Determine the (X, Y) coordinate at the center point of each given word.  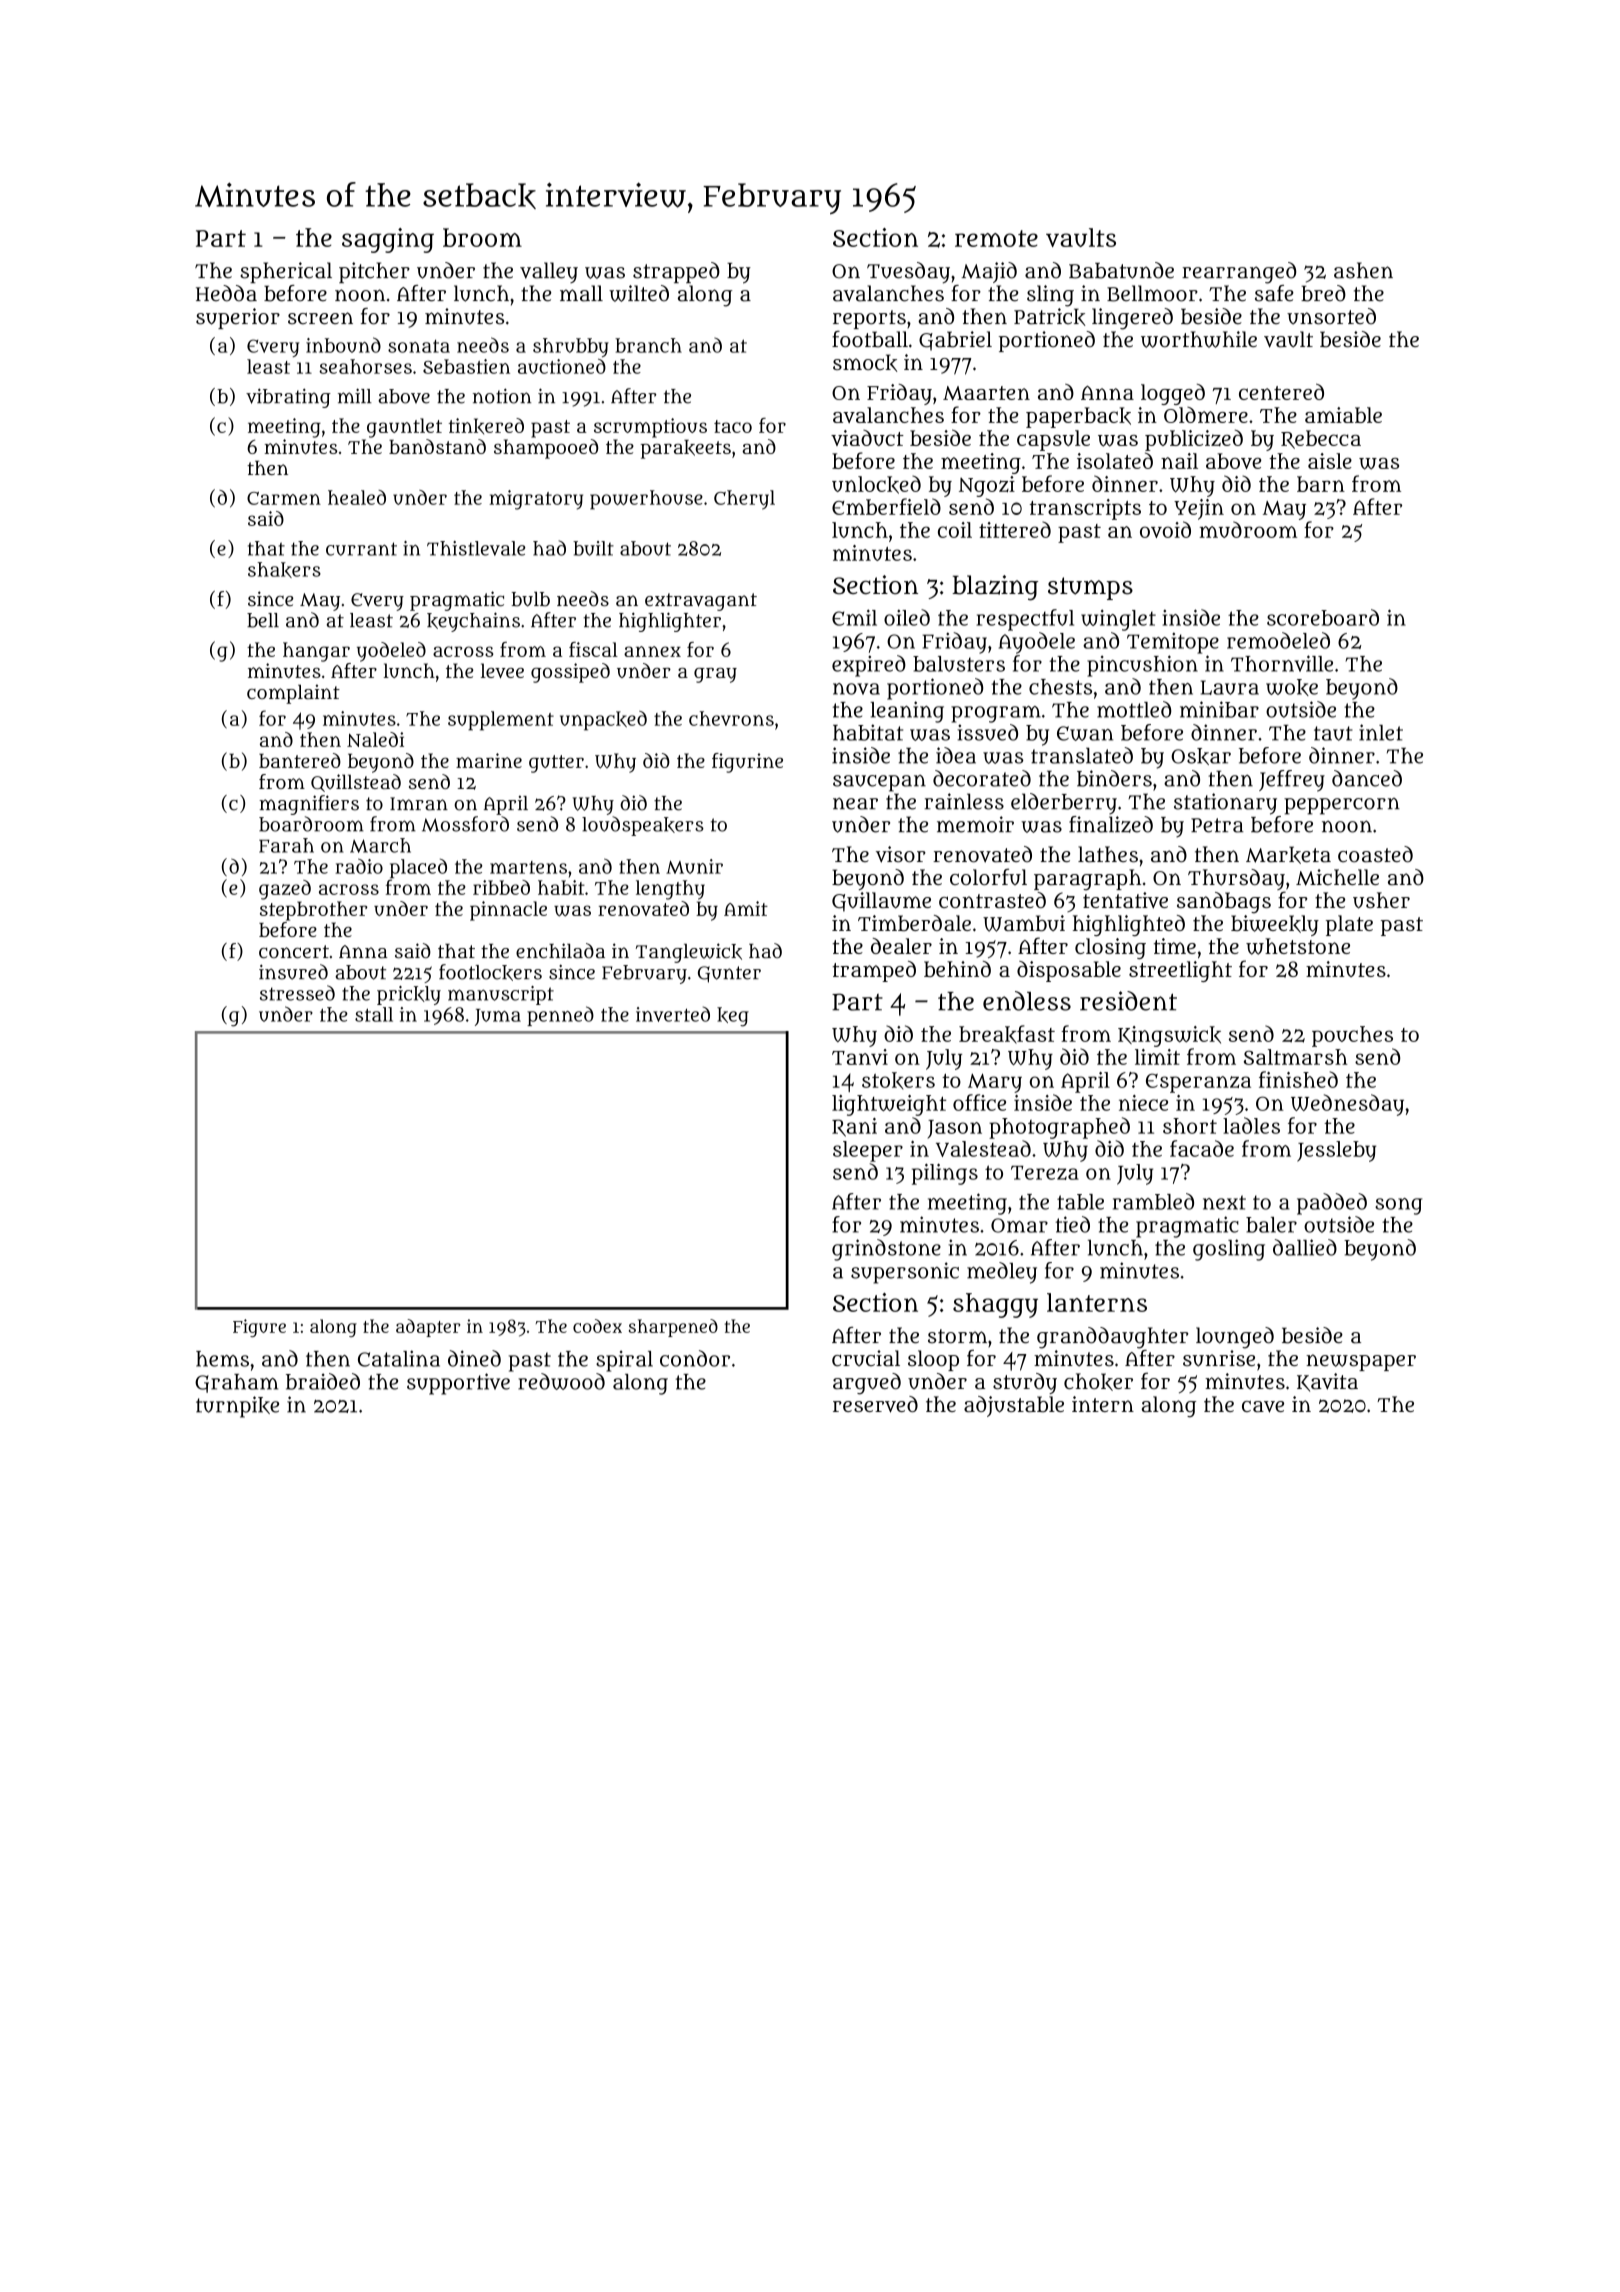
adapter (428, 1328)
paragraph (1087, 880)
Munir (694, 866)
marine (489, 760)
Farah (286, 845)
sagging (388, 240)
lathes (1108, 854)
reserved (875, 1404)
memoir (975, 824)
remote (996, 238)
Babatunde (1121, 270)
